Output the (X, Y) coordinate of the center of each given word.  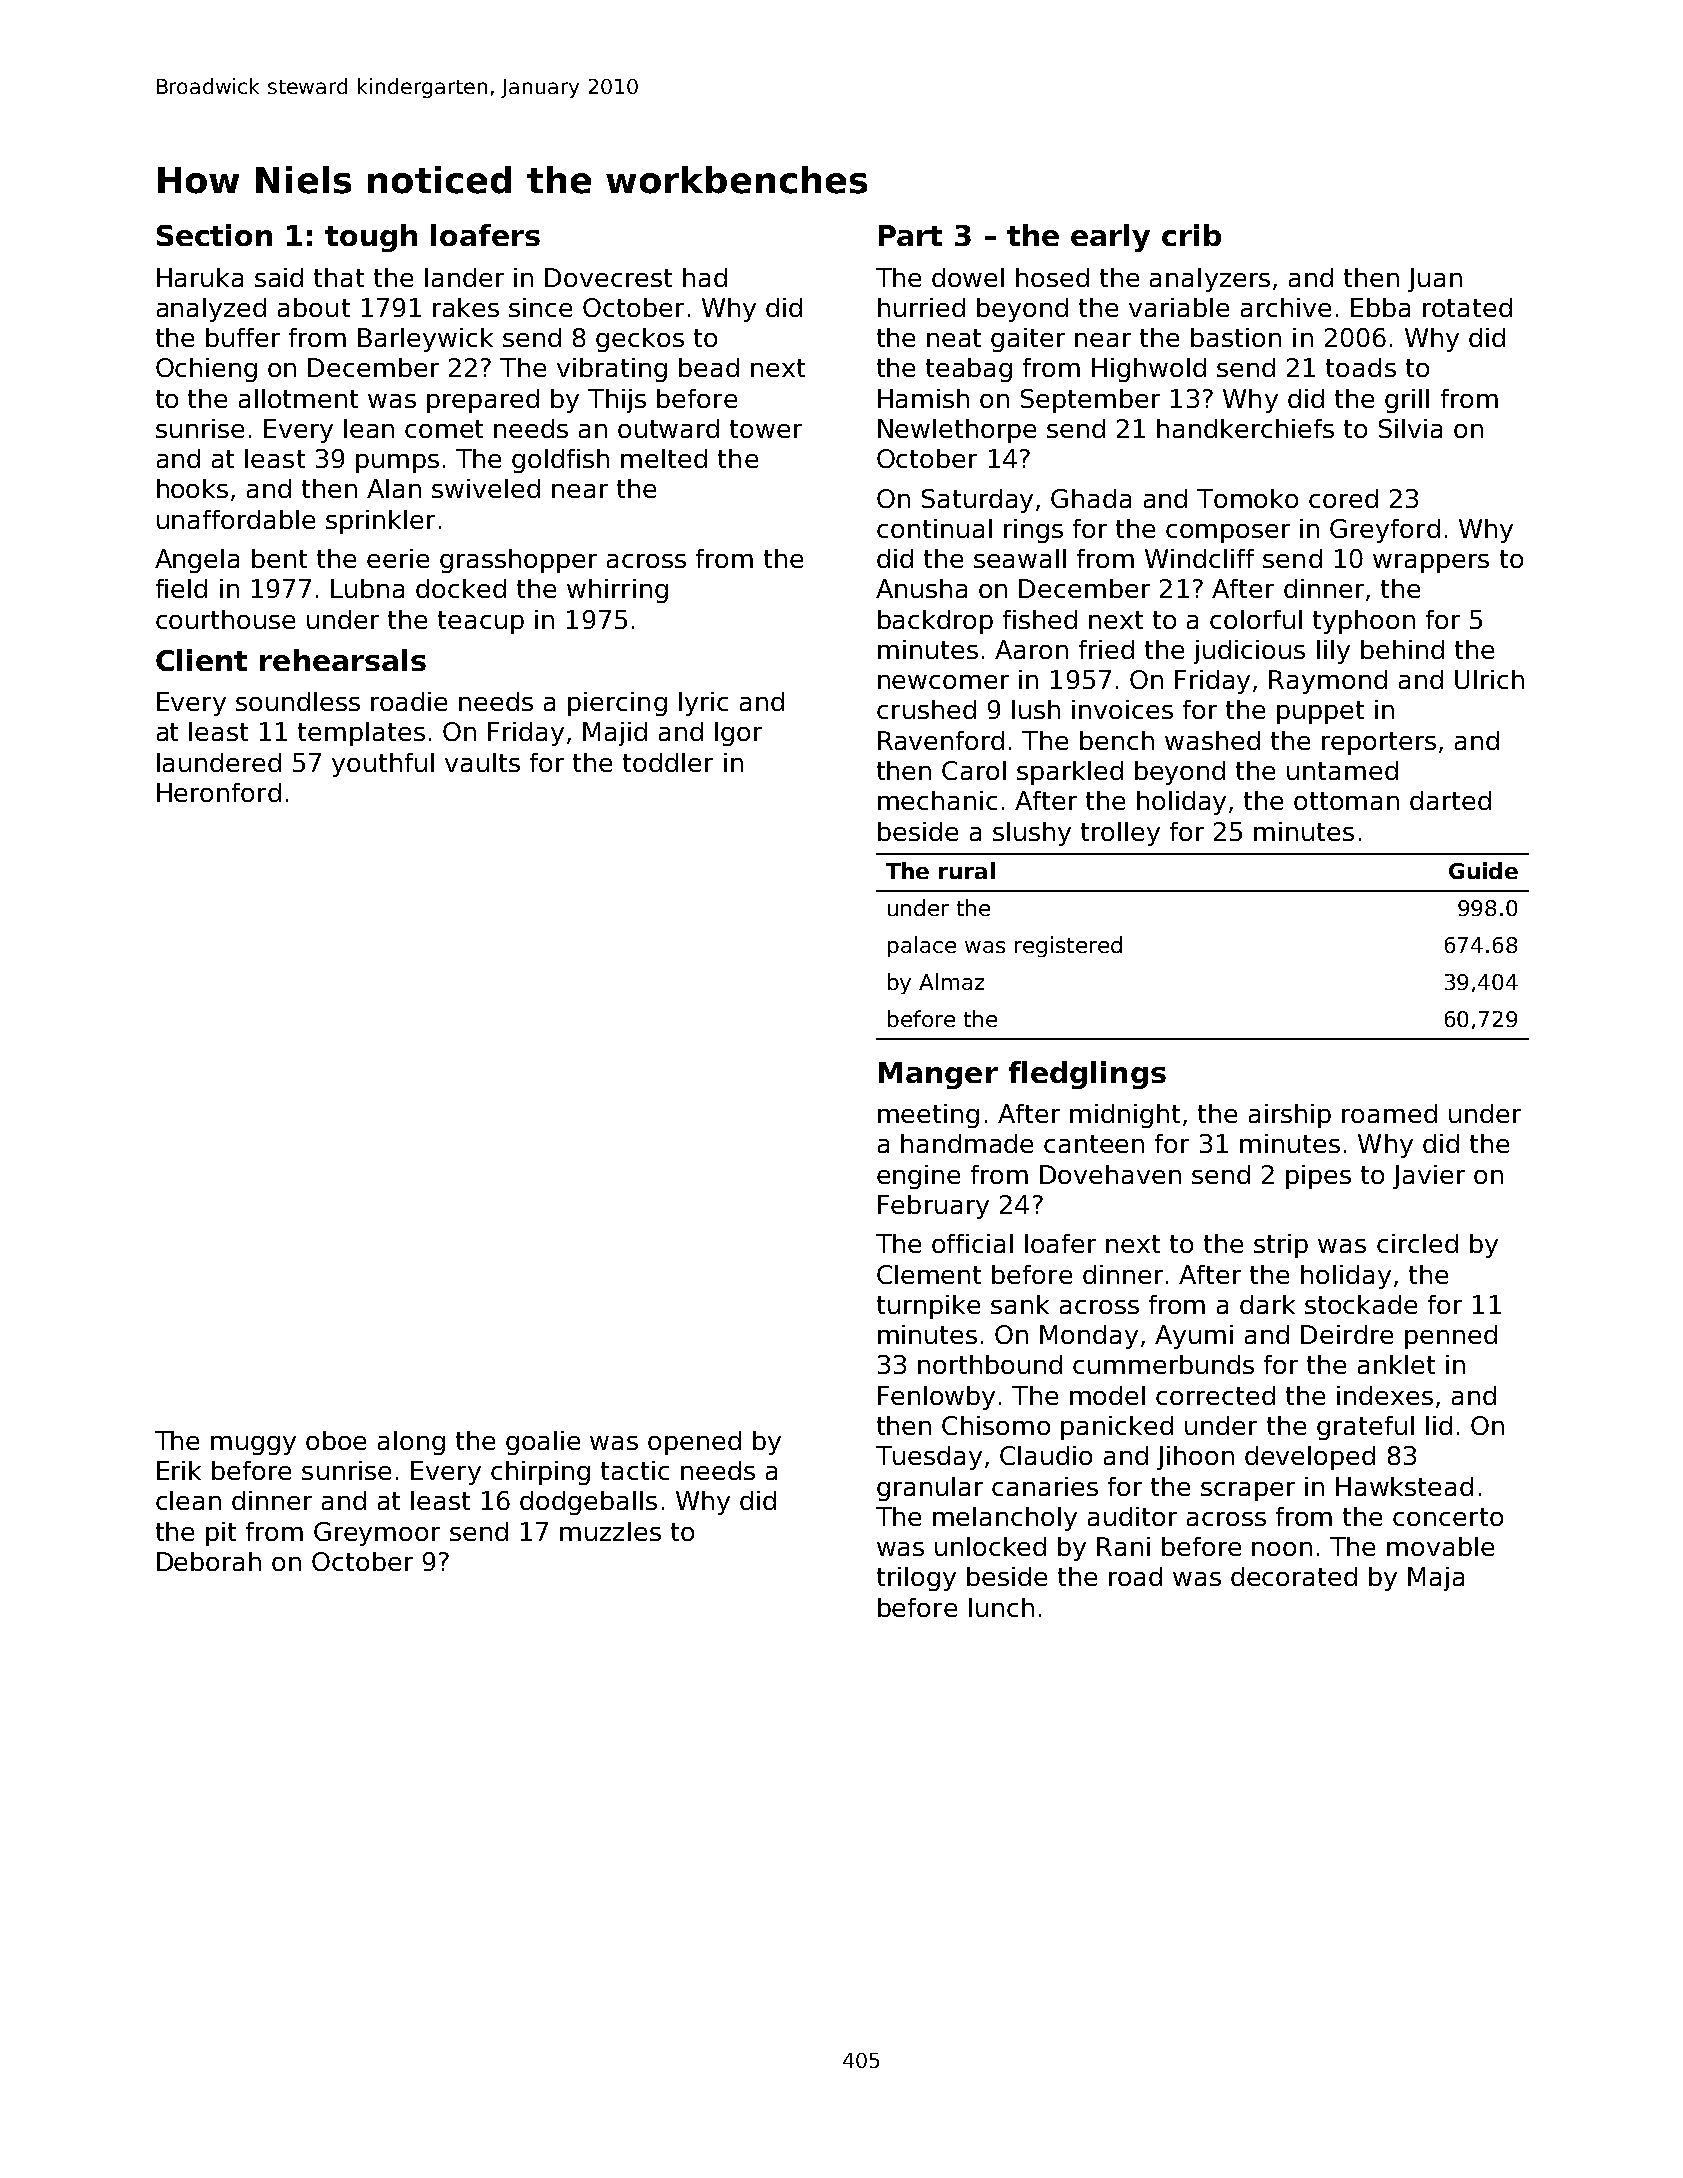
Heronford (219, 792)
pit (221, 1534)
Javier (1429, 1177)
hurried (921, 307)
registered (1068, 946)
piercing (617, 704)
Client (201, 660)
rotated (1467, 307)
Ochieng (206, 370)
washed (1212, 740)
